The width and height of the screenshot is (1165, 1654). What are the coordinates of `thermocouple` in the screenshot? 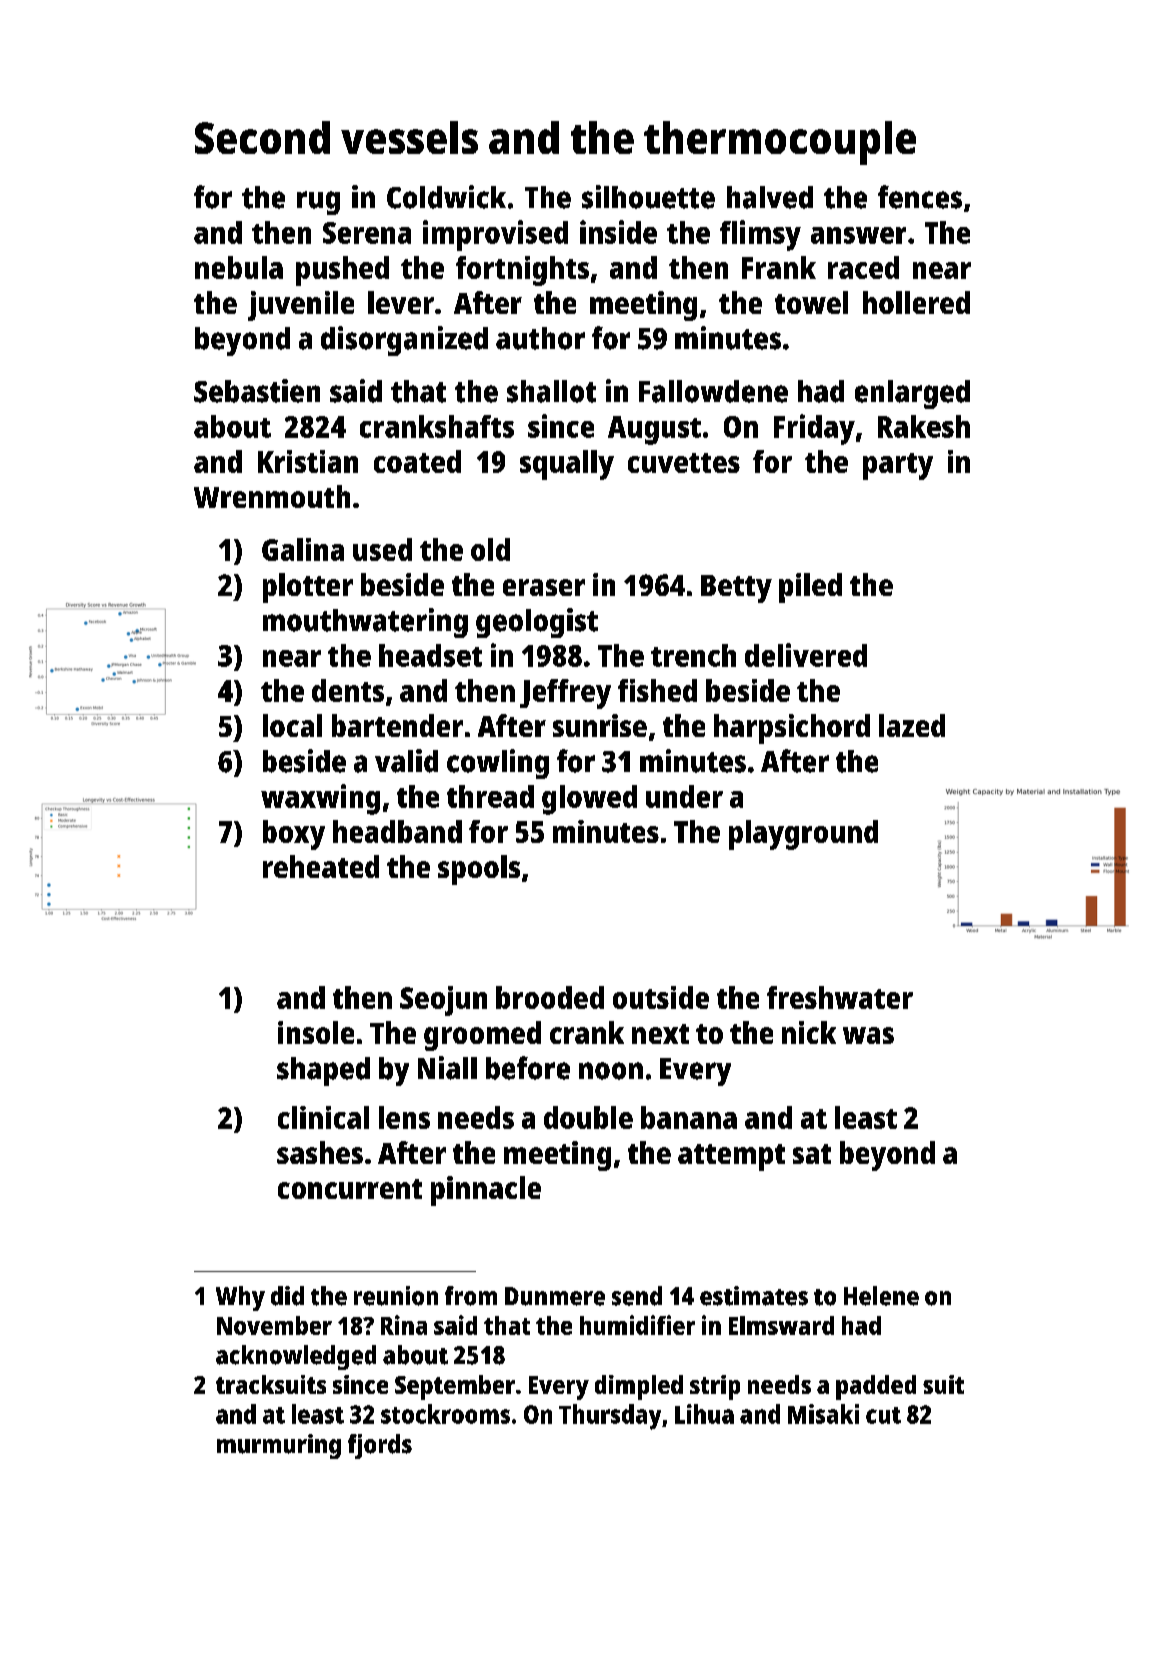 It's located at (780, 143).
